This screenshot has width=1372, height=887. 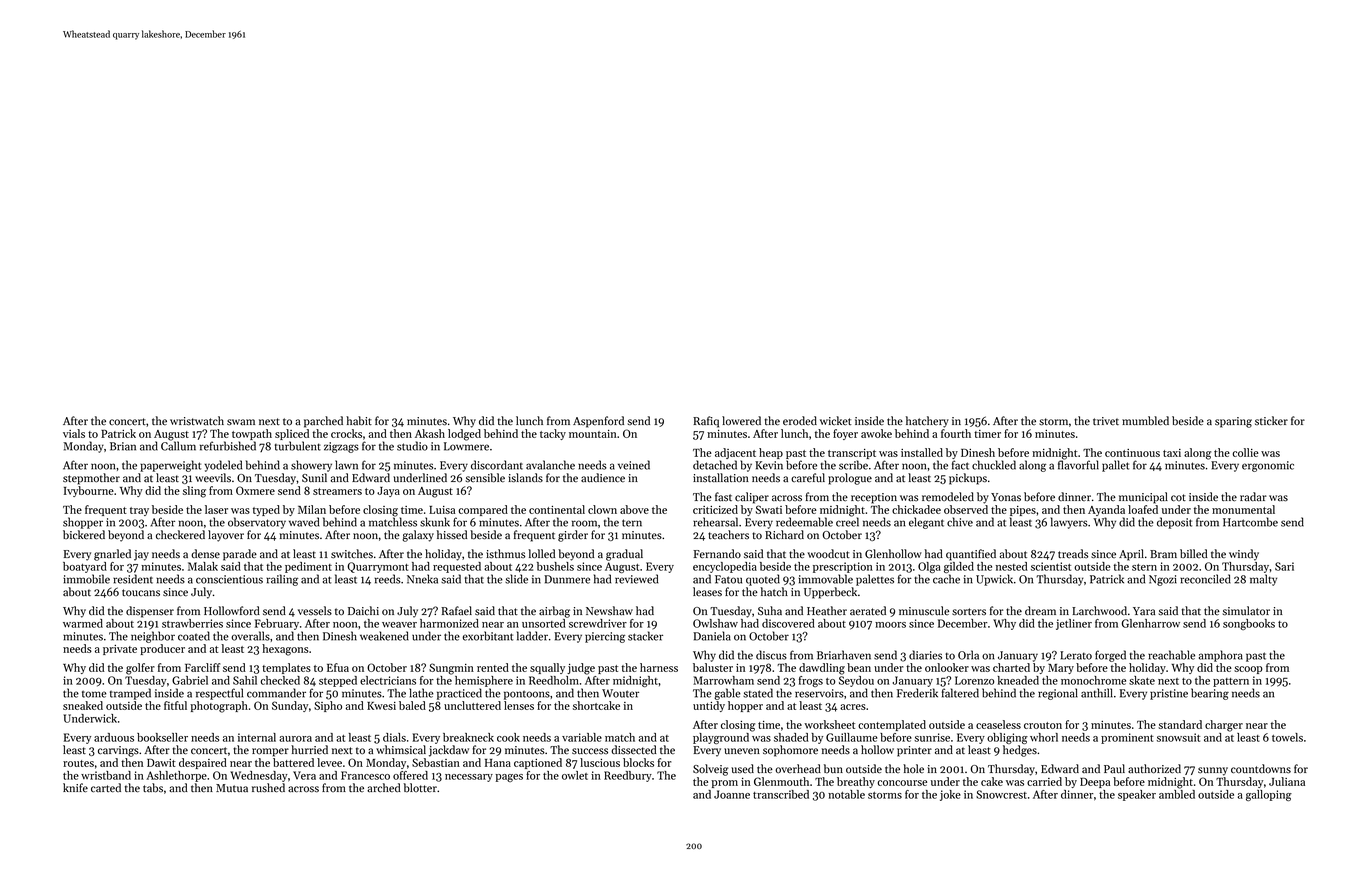 What do you see at coordinates (75, 788) in the screenshot?
I see `knife` at bounding box center [75, 788].
